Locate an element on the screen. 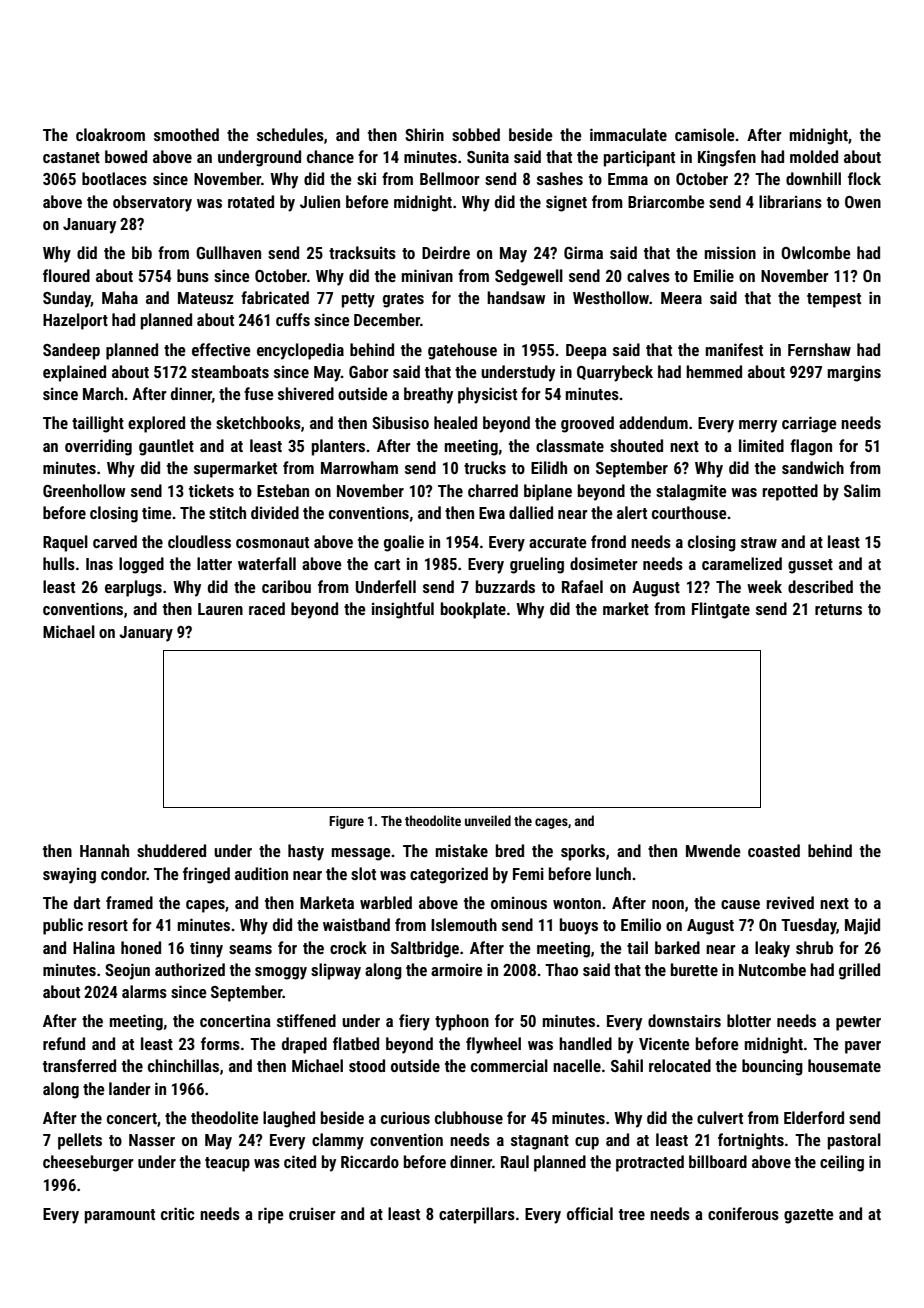 Image resolution: width=924 pixels, height=1308 pixels. Mateusz is located at coordinates (206, 298).
